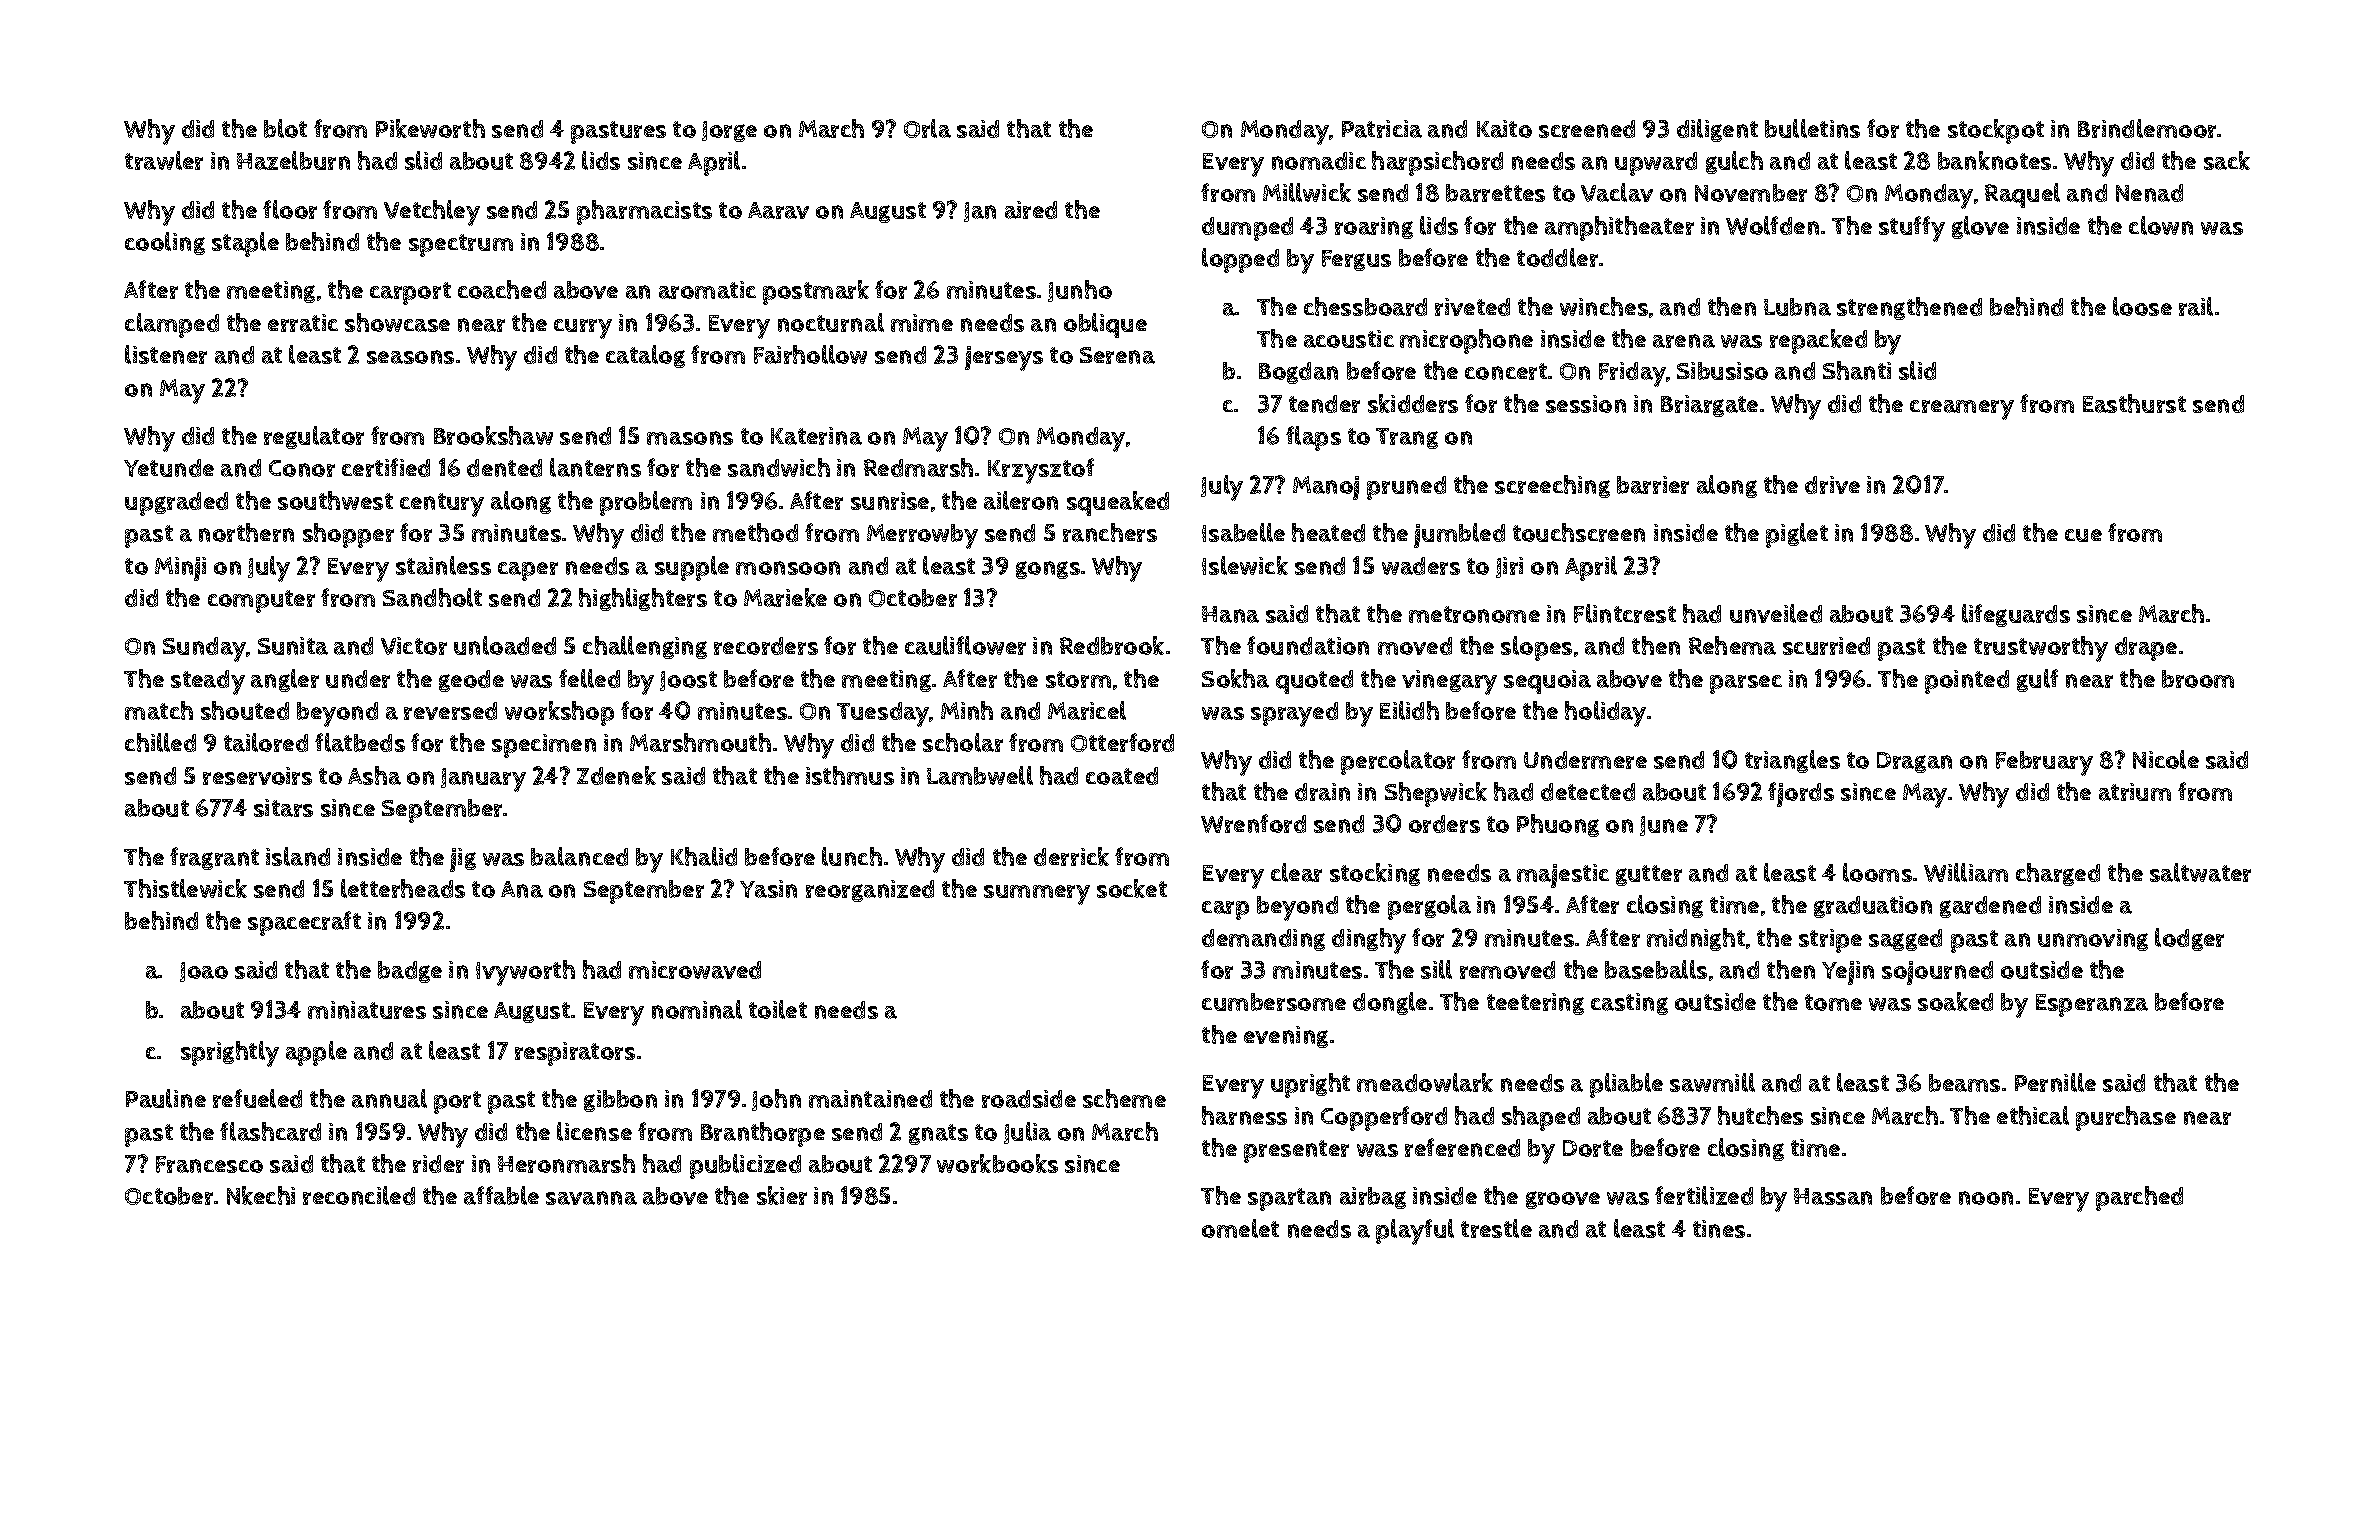 The width and height of the image is (2380, 1540). I want to click on scholar, so click(963, 742).
